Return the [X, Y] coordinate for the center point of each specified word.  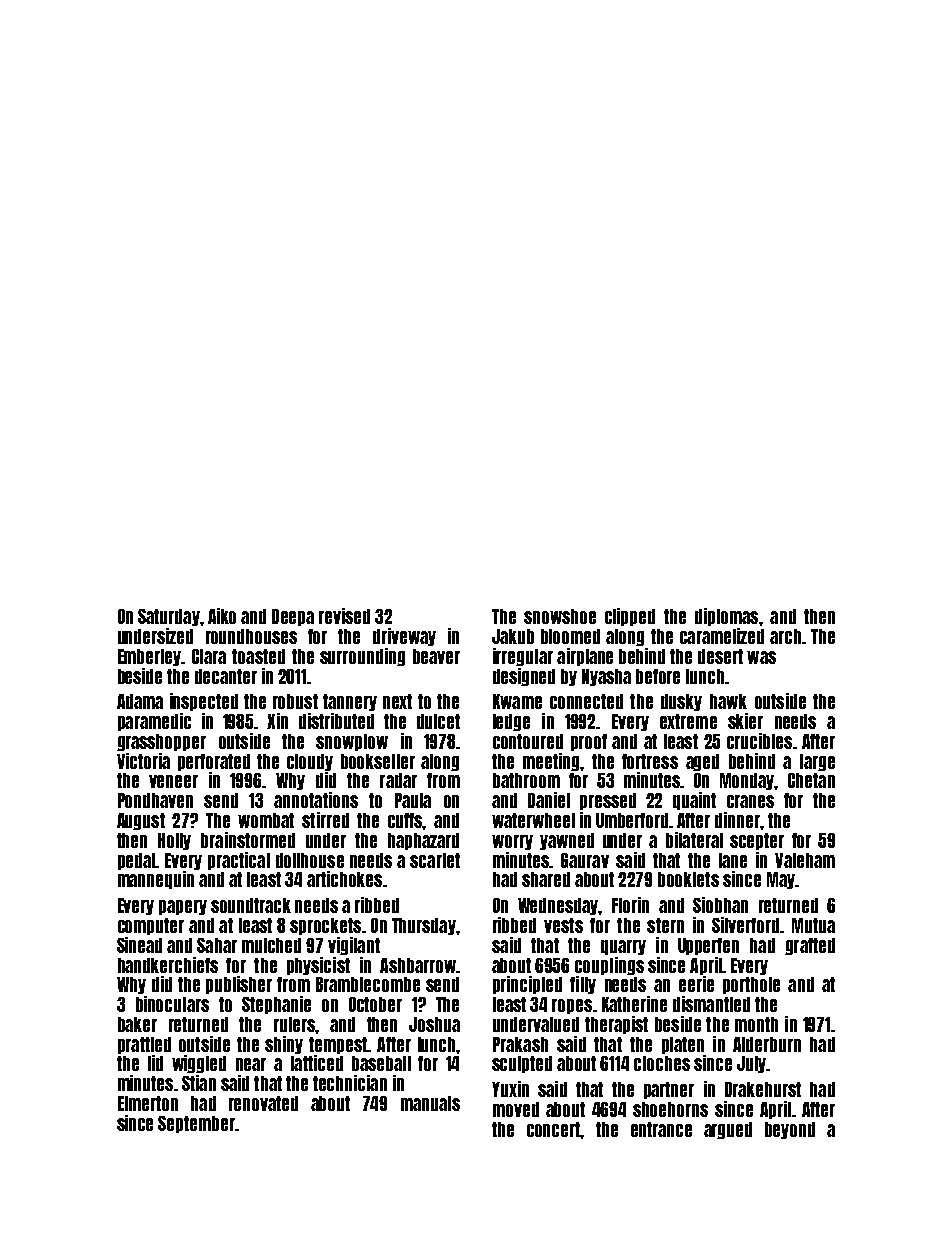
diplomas [726, 617]
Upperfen [708, 946]
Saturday [169, 617]
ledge [511, 722]
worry [512, 842]
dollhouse [310, 860]
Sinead [139, 945]
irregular [523, 657]
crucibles [759, 741]
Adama [140, 701]
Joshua [434, 1024]
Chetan [811, 780]
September [196, 1124]
